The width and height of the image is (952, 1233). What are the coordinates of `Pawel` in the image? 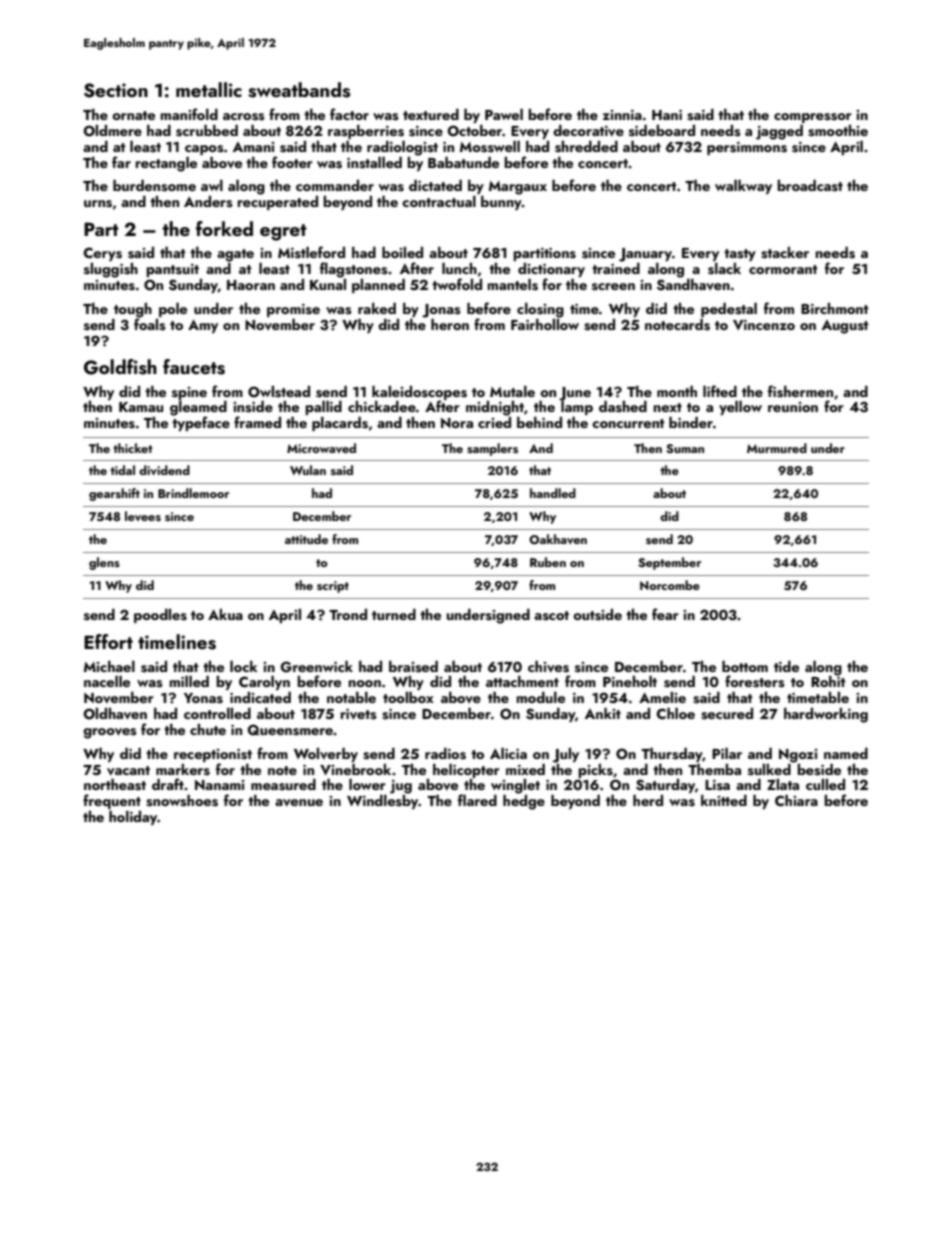 It's located at (504, 114).
